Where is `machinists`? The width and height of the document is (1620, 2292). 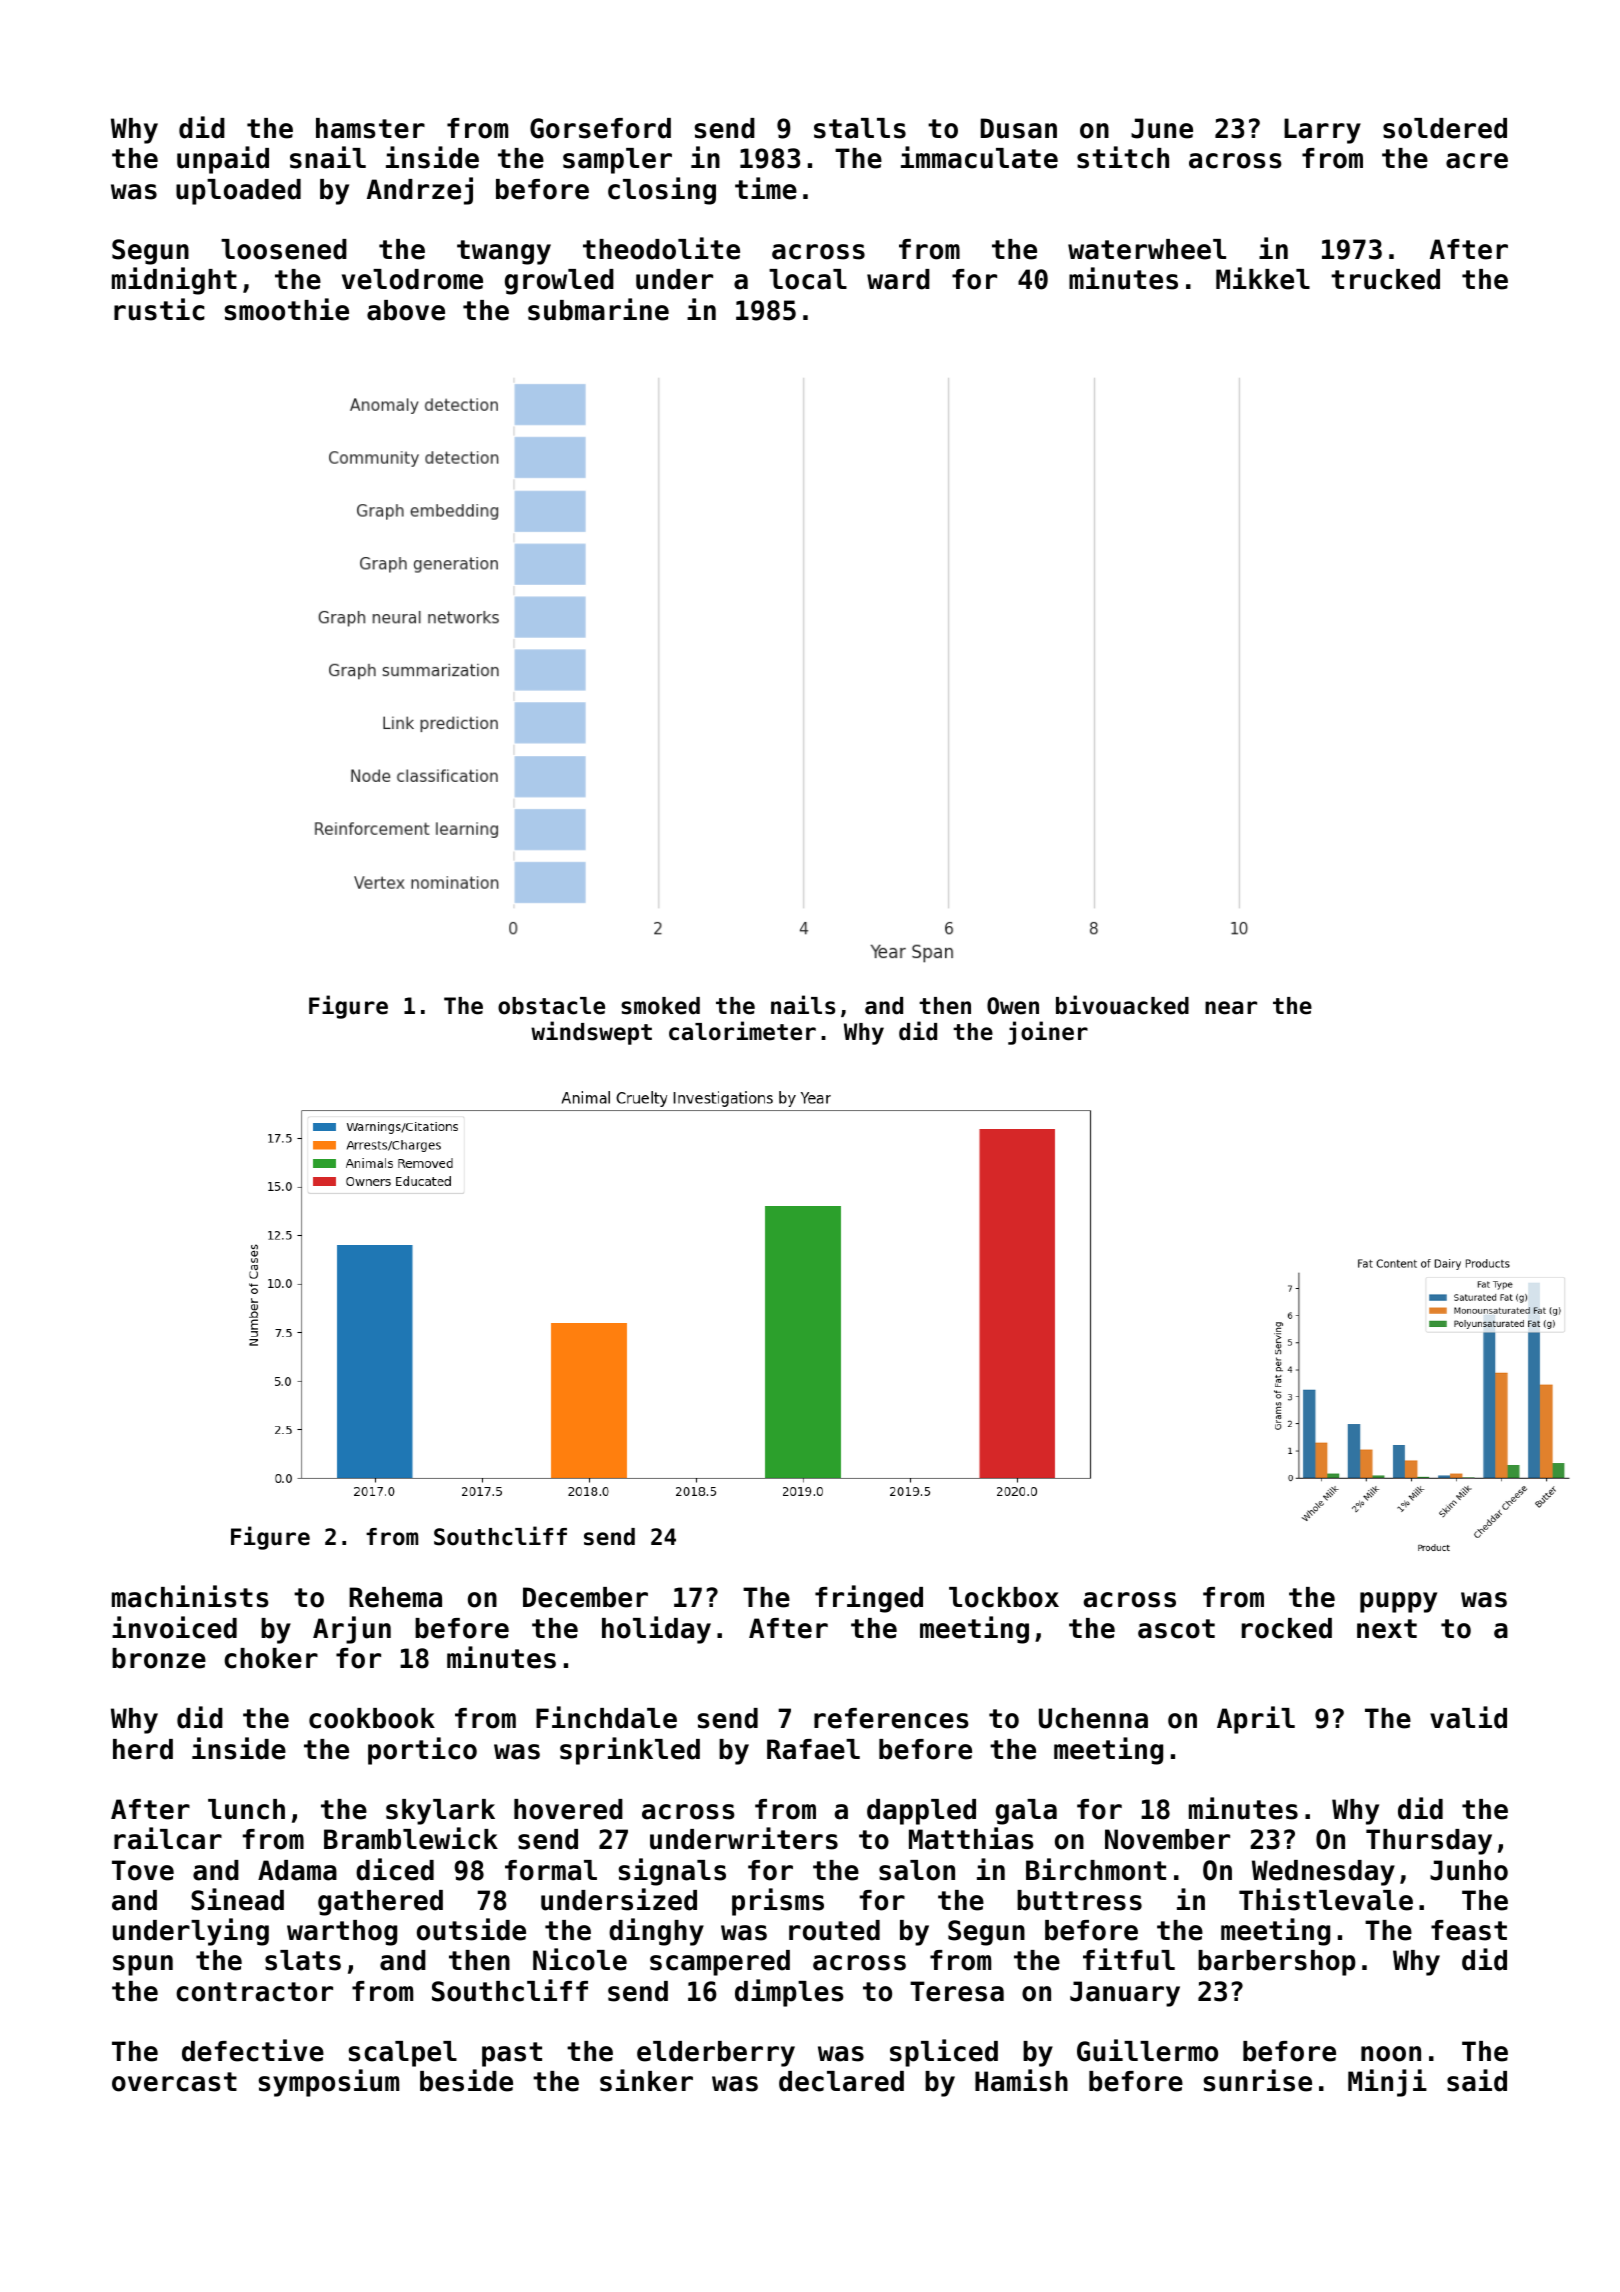
machinists is located at coordinates (190, 1596).
